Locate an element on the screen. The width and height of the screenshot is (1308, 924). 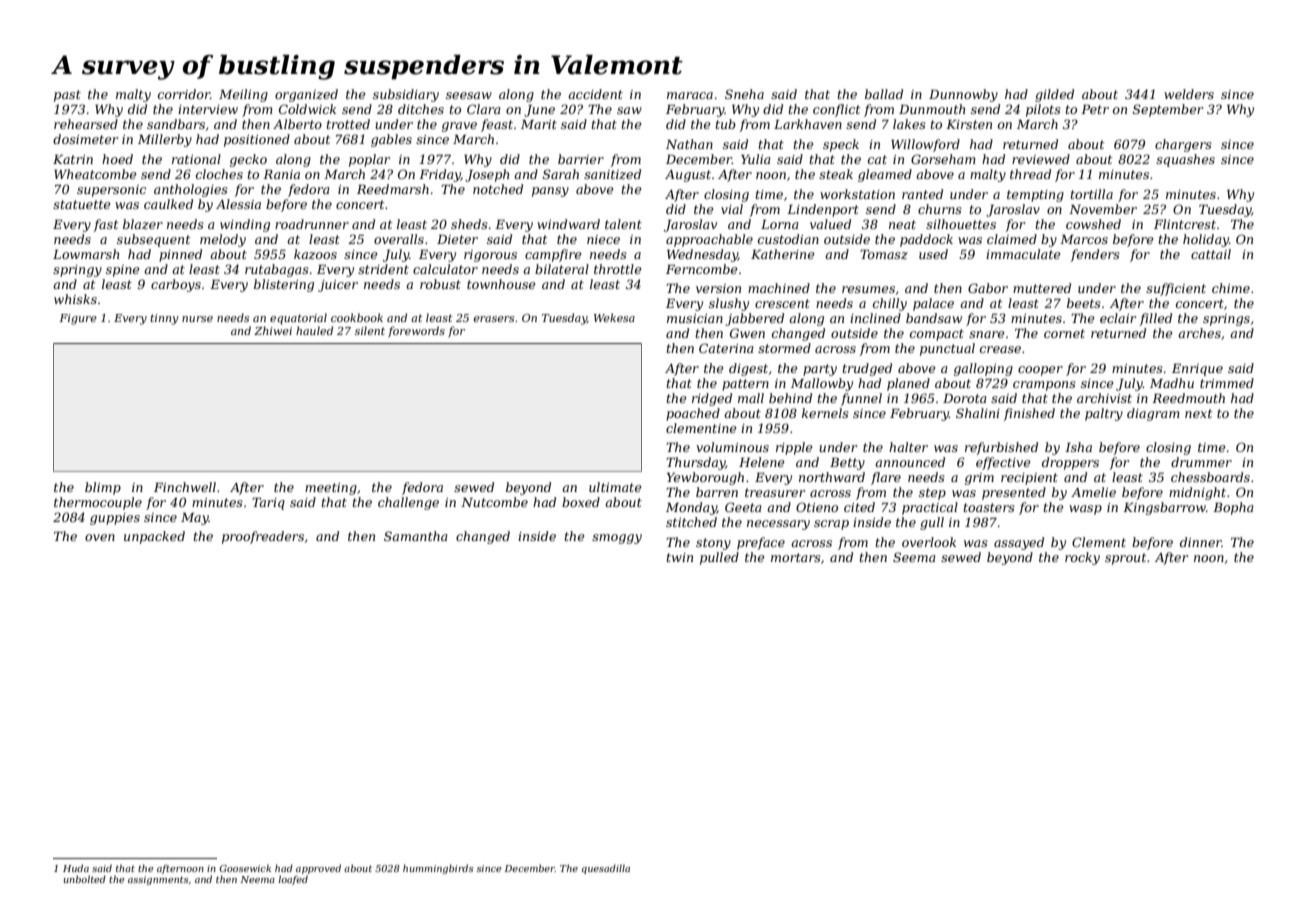
smoggy is located at coordinates (617, 539).
